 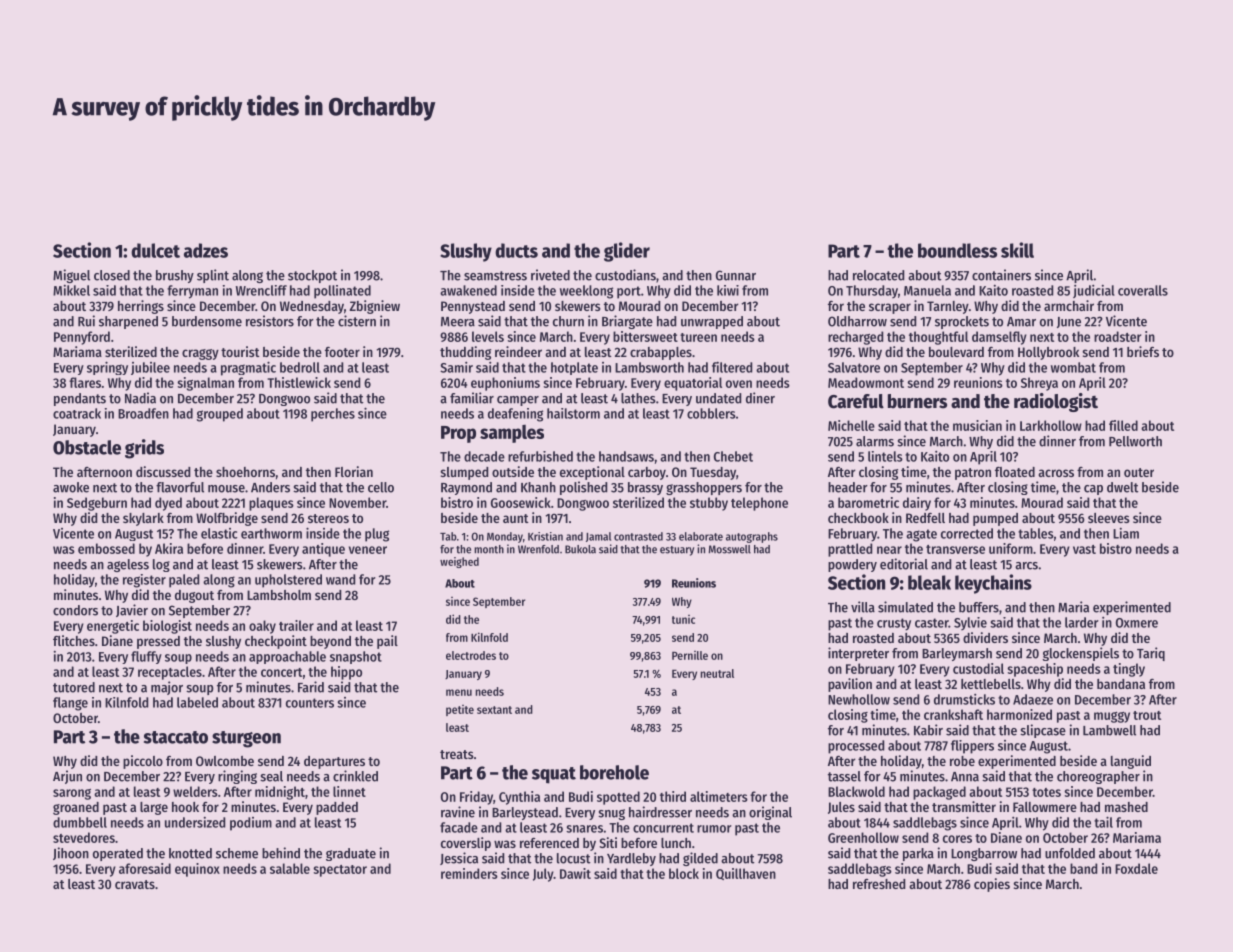 I want to click on refreshed, so click(x=879, y=884).
